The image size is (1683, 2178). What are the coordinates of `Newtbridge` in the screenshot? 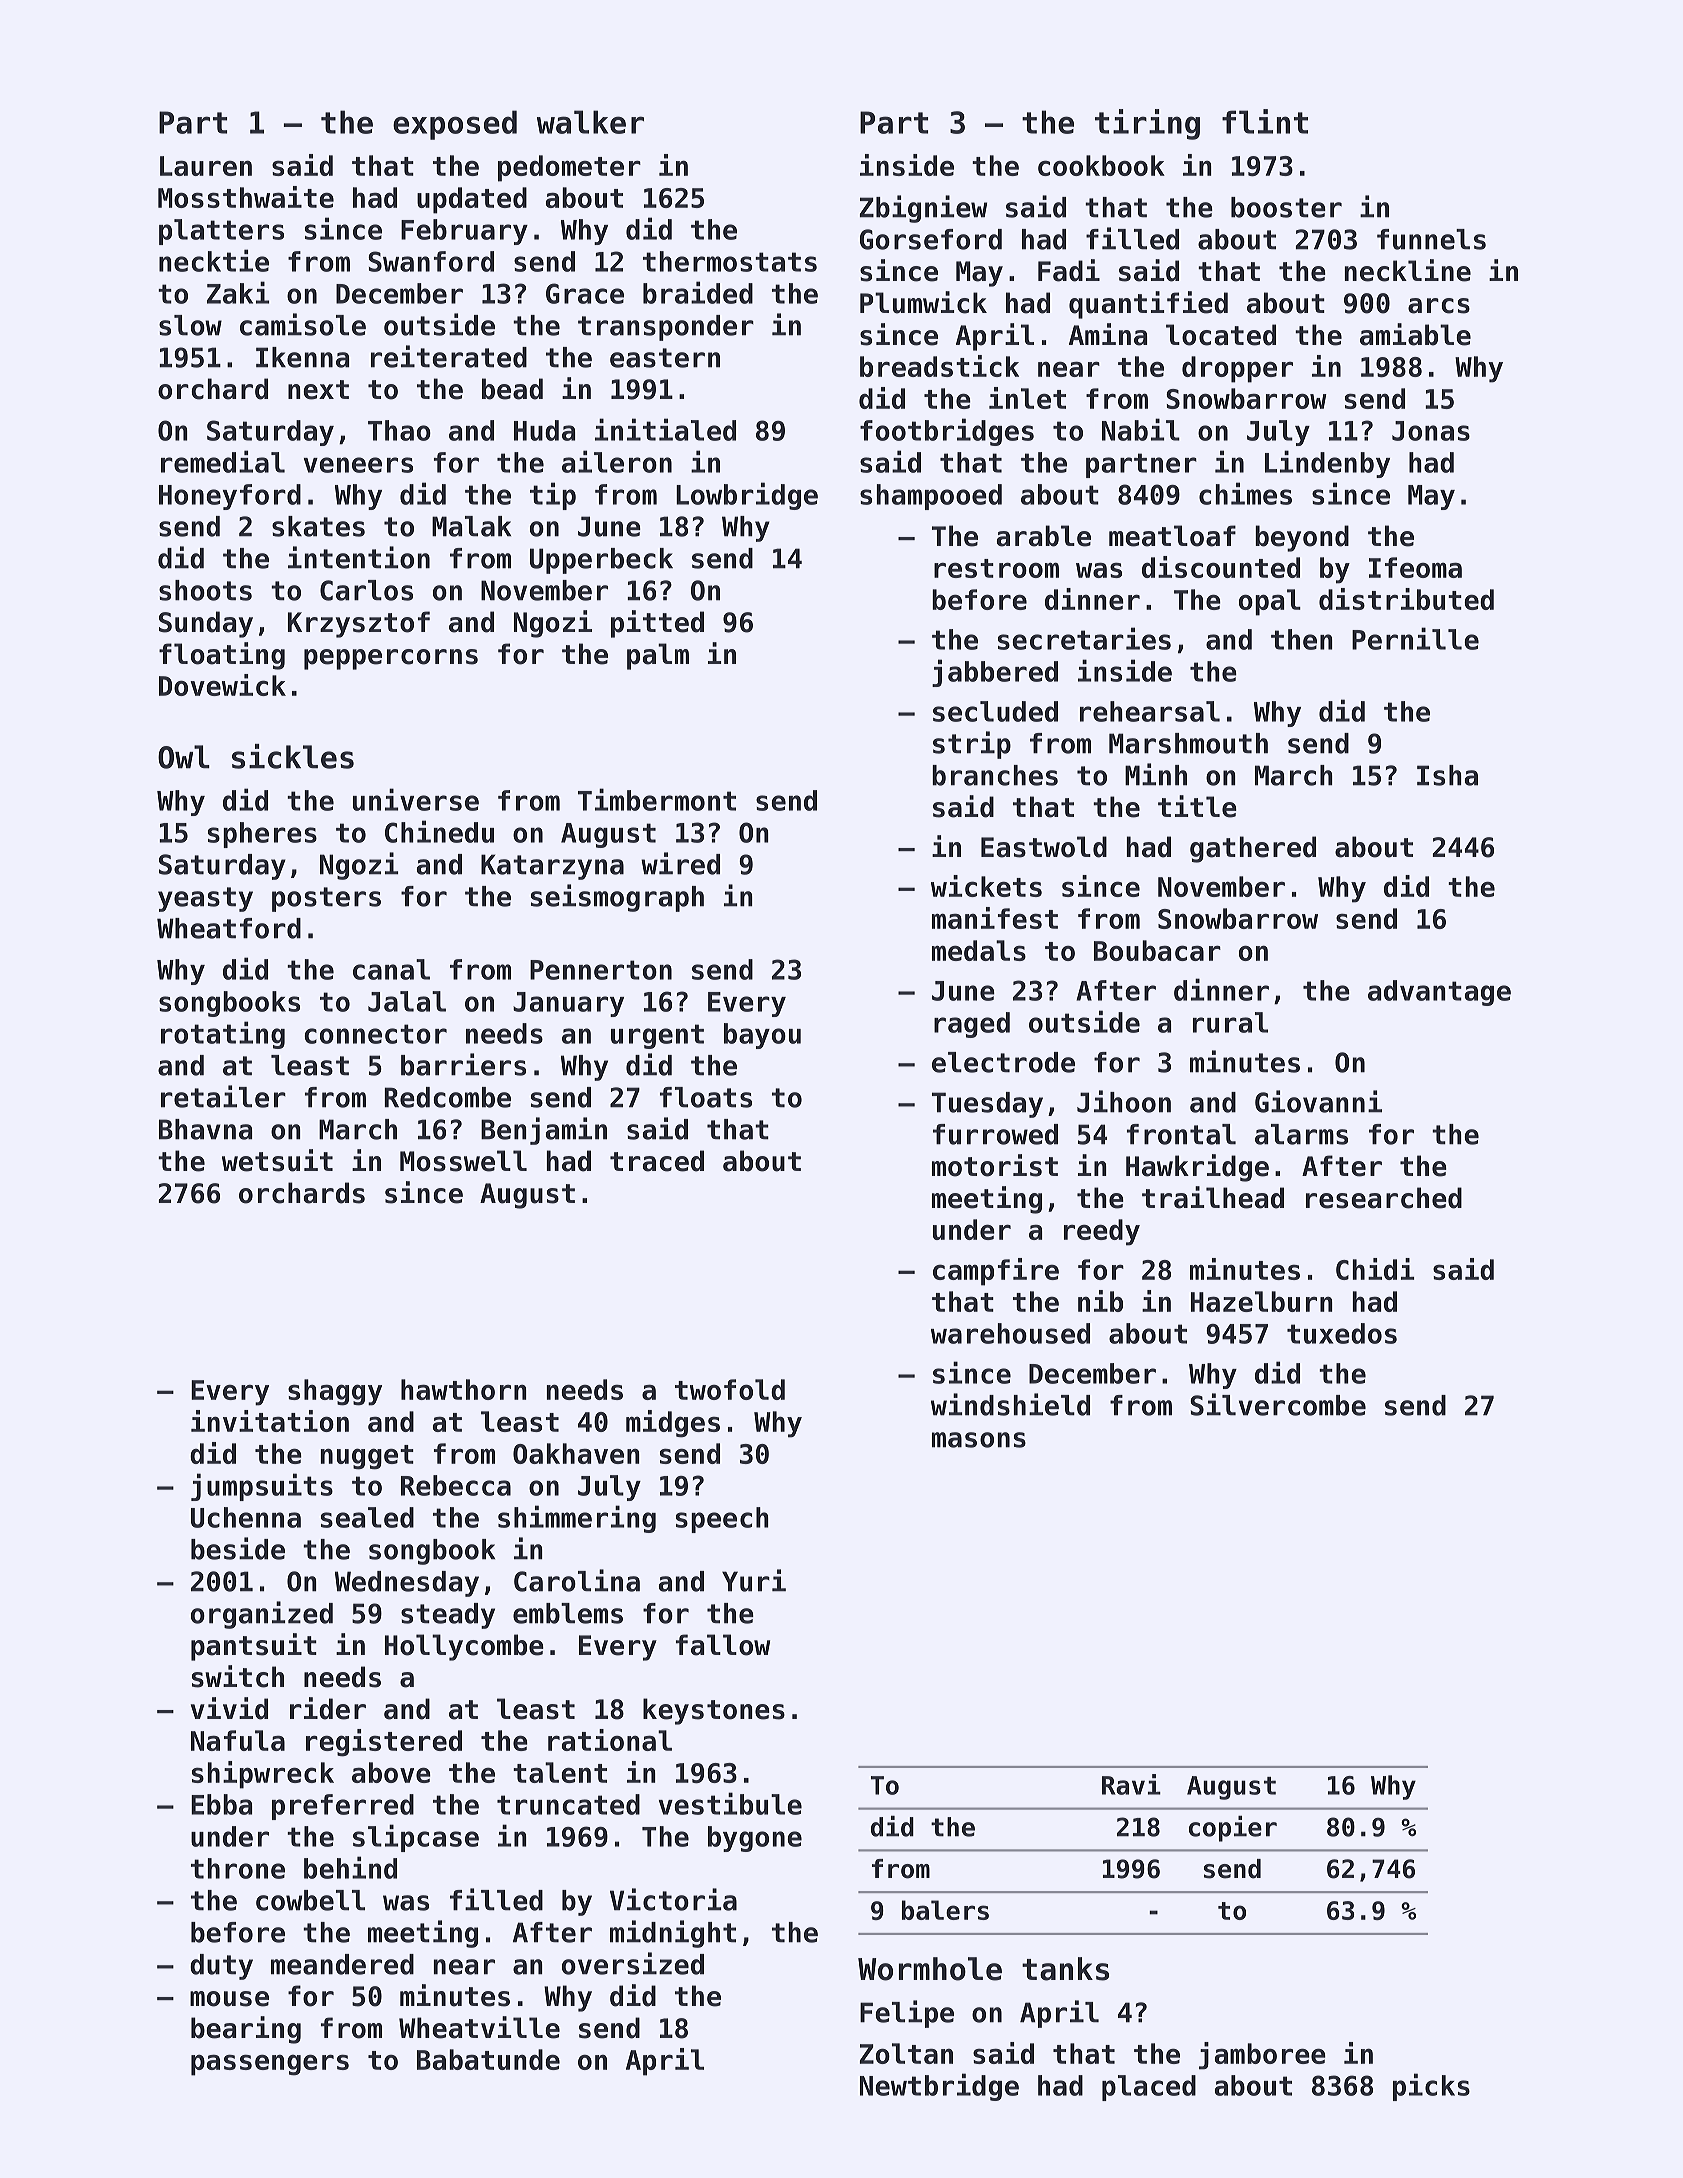 It's located at (939, 2087).
